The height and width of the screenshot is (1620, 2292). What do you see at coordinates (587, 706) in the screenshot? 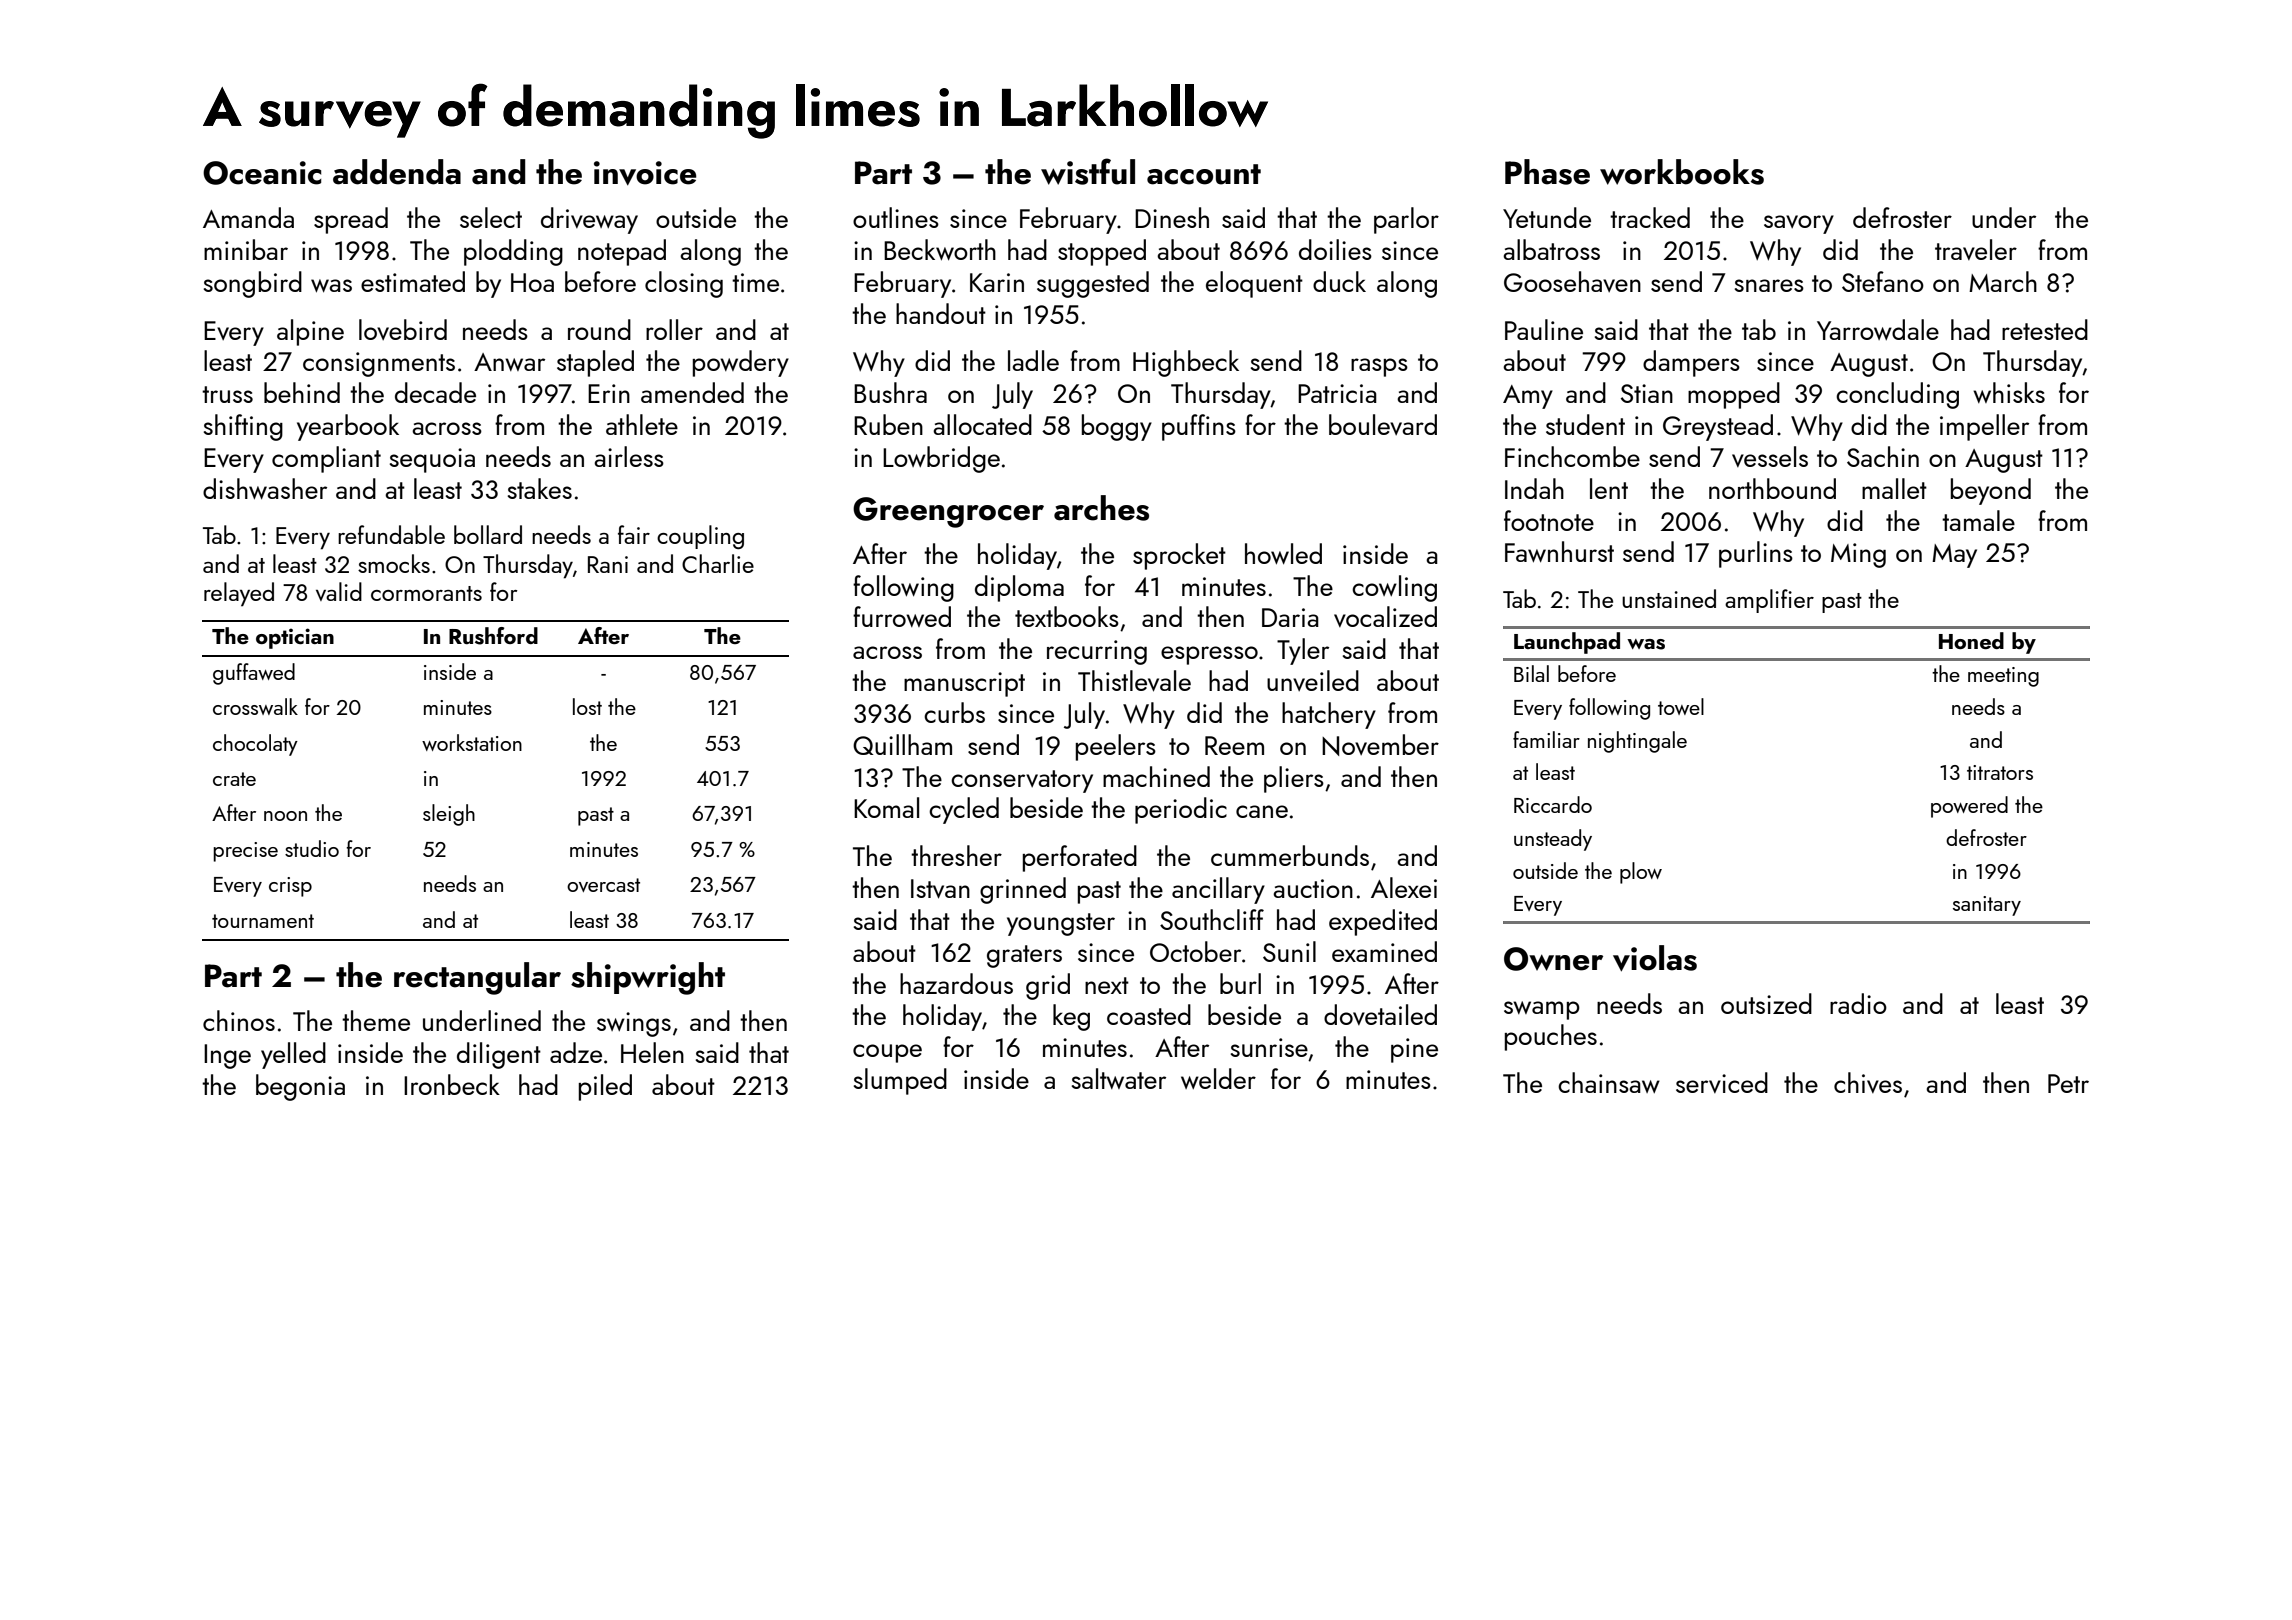
I see `lost` at bounding box center [587, 706].
